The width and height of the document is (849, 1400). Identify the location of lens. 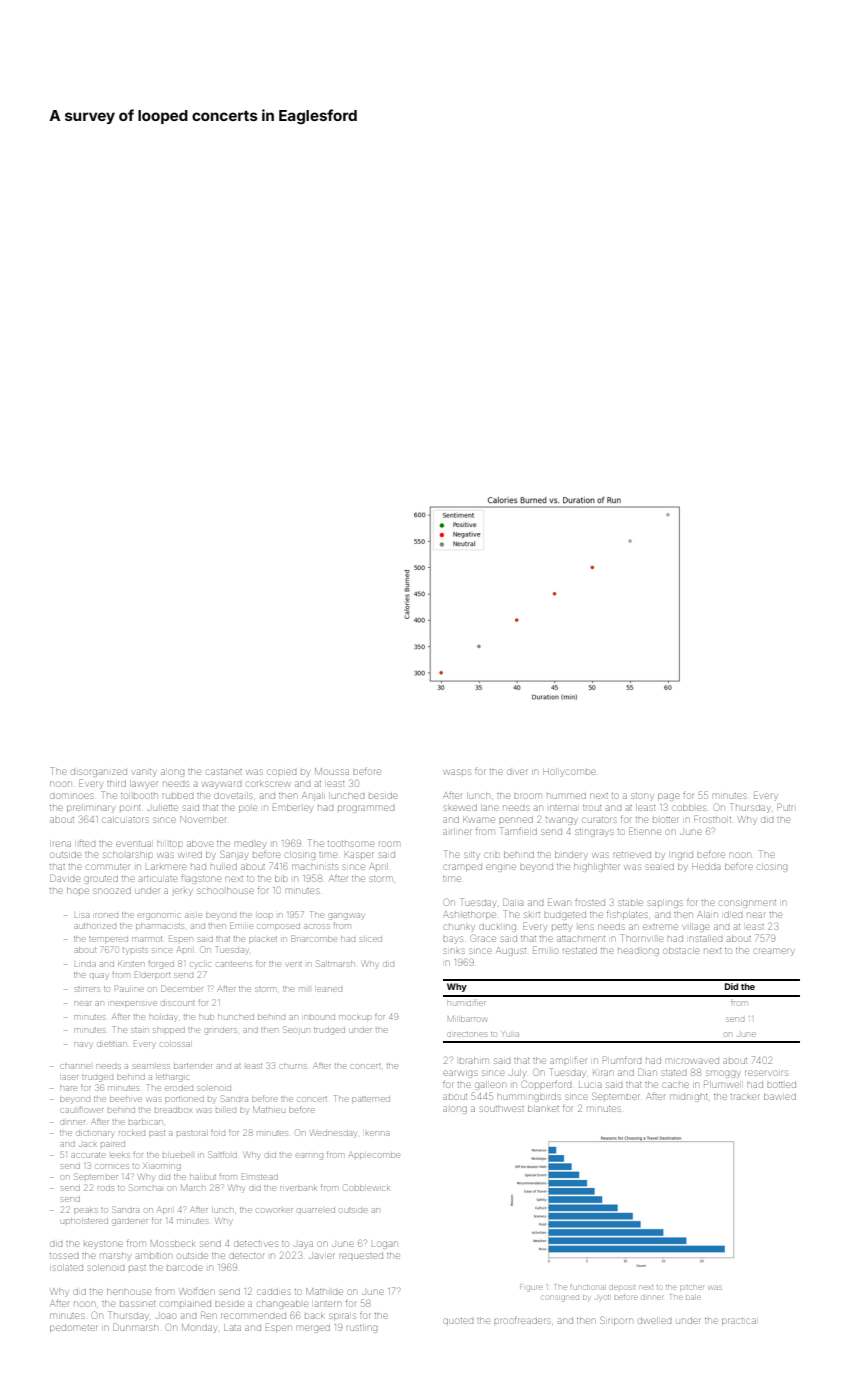
(586, 927).
